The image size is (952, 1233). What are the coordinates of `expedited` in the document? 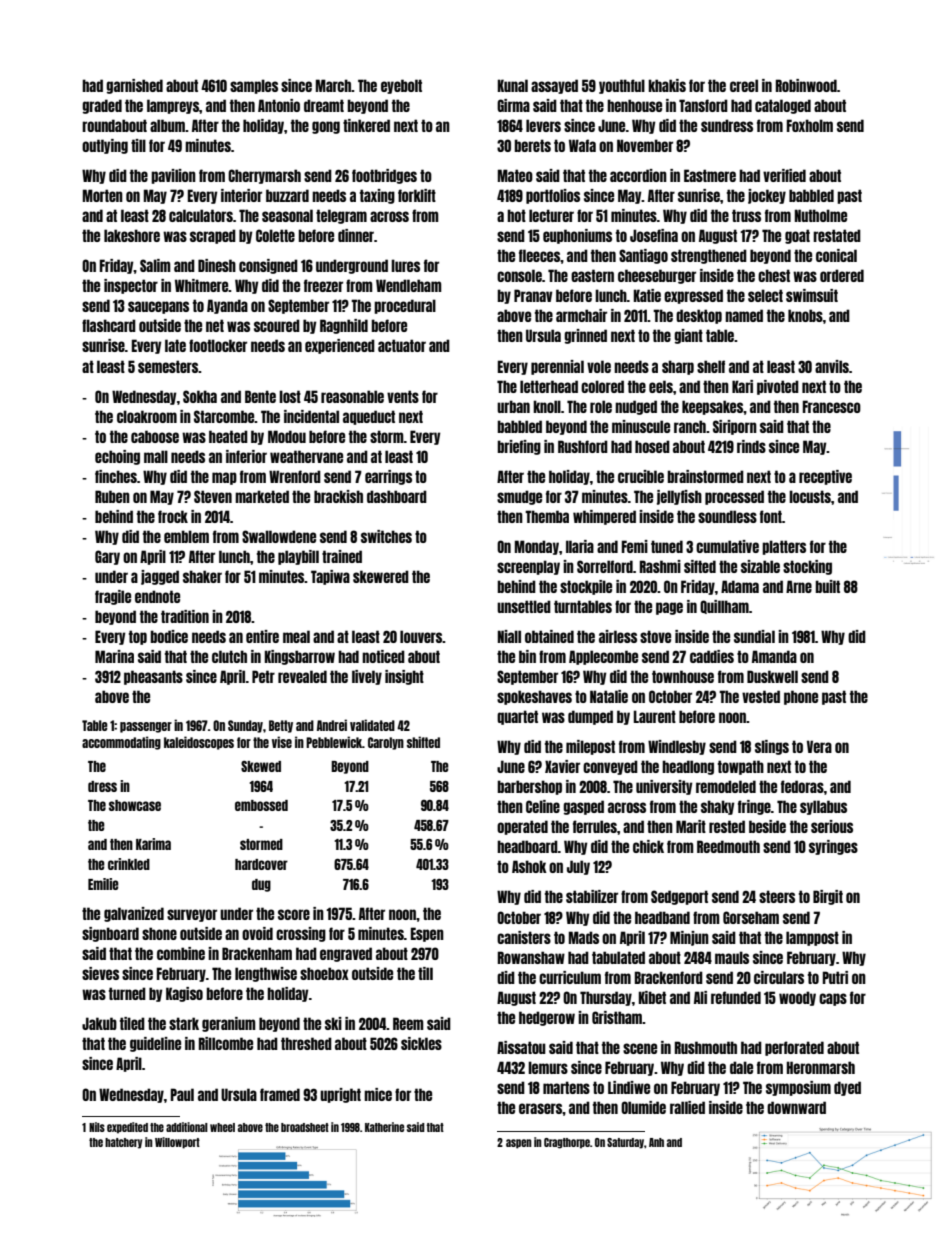 It's located at (127, 1128).
